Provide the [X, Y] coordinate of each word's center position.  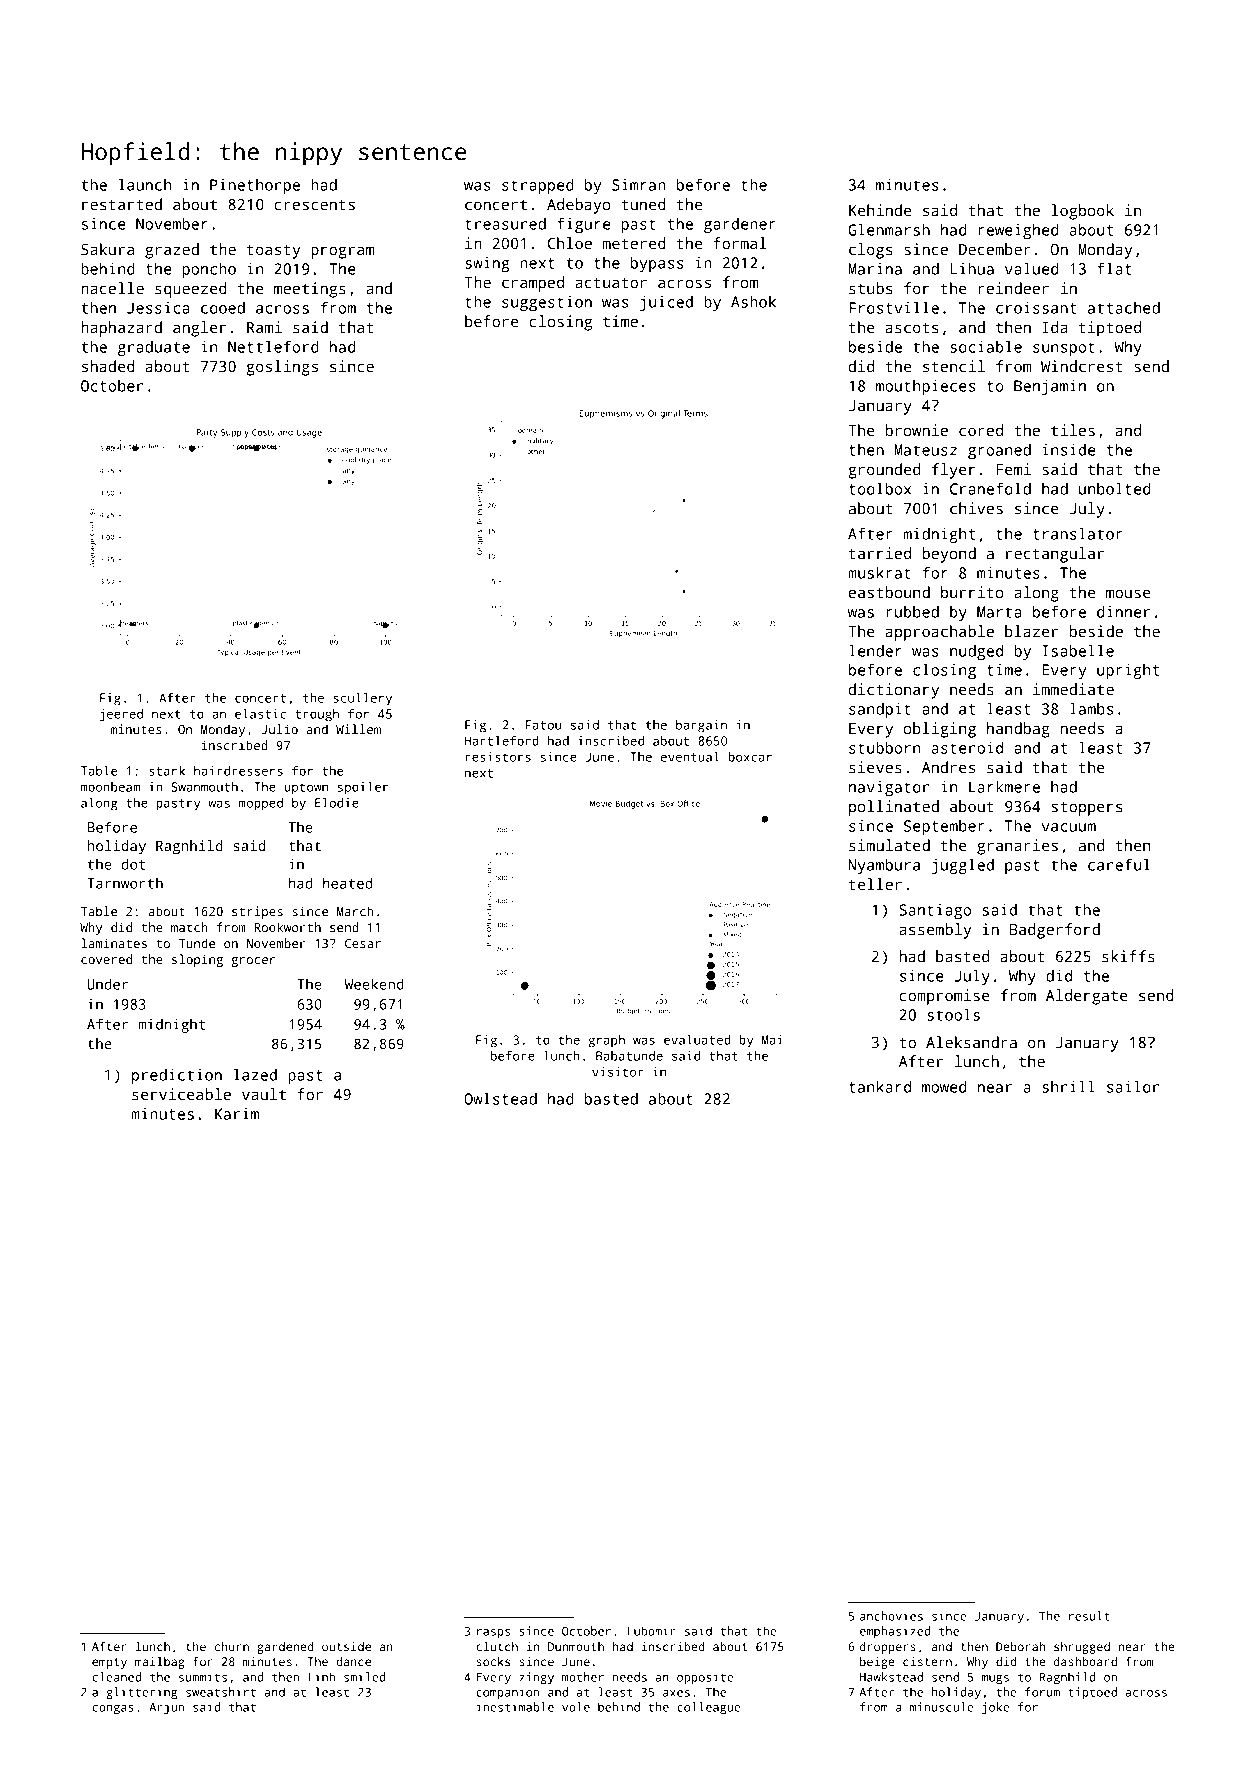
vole [576, 1707]
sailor [1133, 1086]
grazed [172, 251]
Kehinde [880, 210]
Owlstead [500, 1098]
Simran [639, 185]
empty [109, 1663]
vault [264, 1094]
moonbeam [110, 787]
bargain [701, 726]
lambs [1091, 708]
